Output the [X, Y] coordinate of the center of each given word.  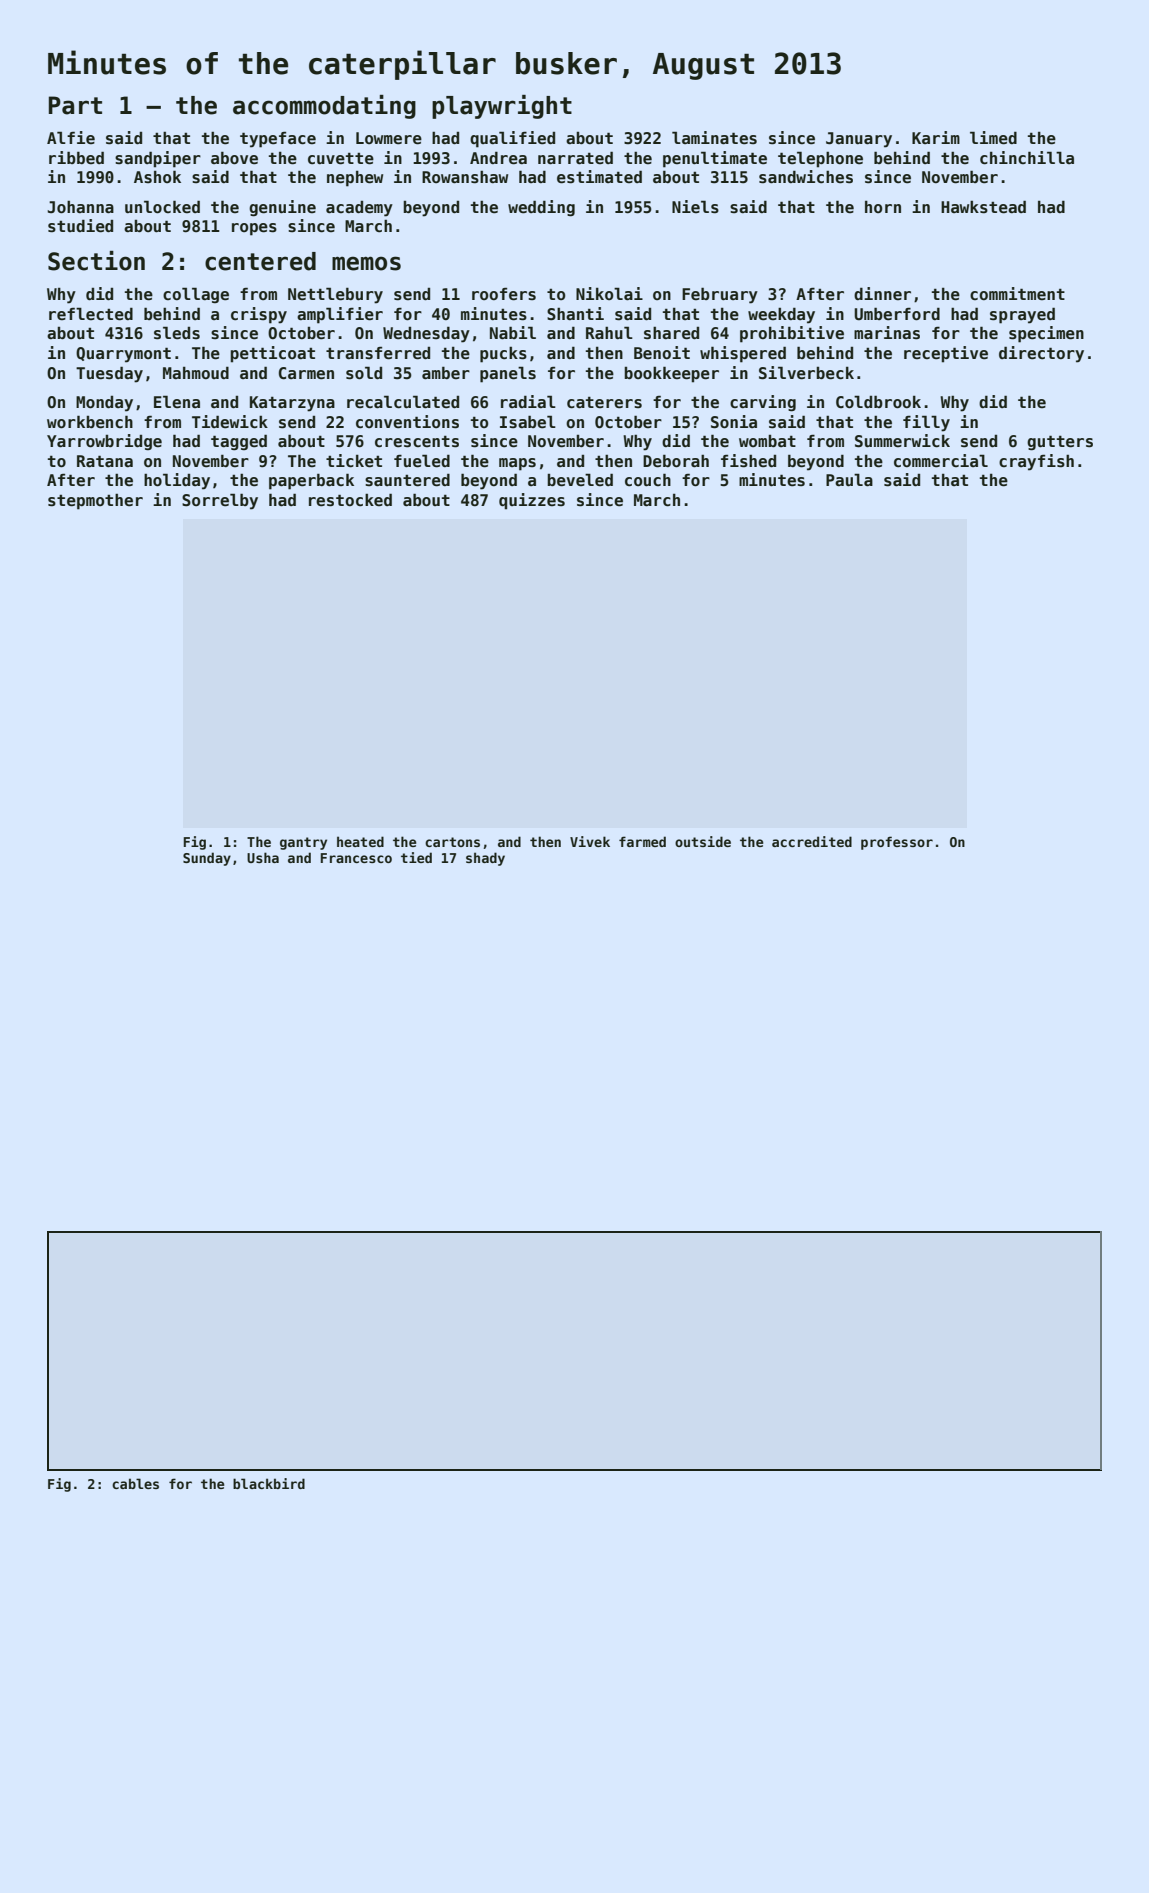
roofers [504, 294]
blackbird [269, 1483]
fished [748, 461]
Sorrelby [220, 501]
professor [897, 843]
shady [485, 859]
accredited [812, 841]
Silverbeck [806, 373]
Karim [936, 137]
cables [135, 1483]
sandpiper [158, 159]
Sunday [207, 859]
